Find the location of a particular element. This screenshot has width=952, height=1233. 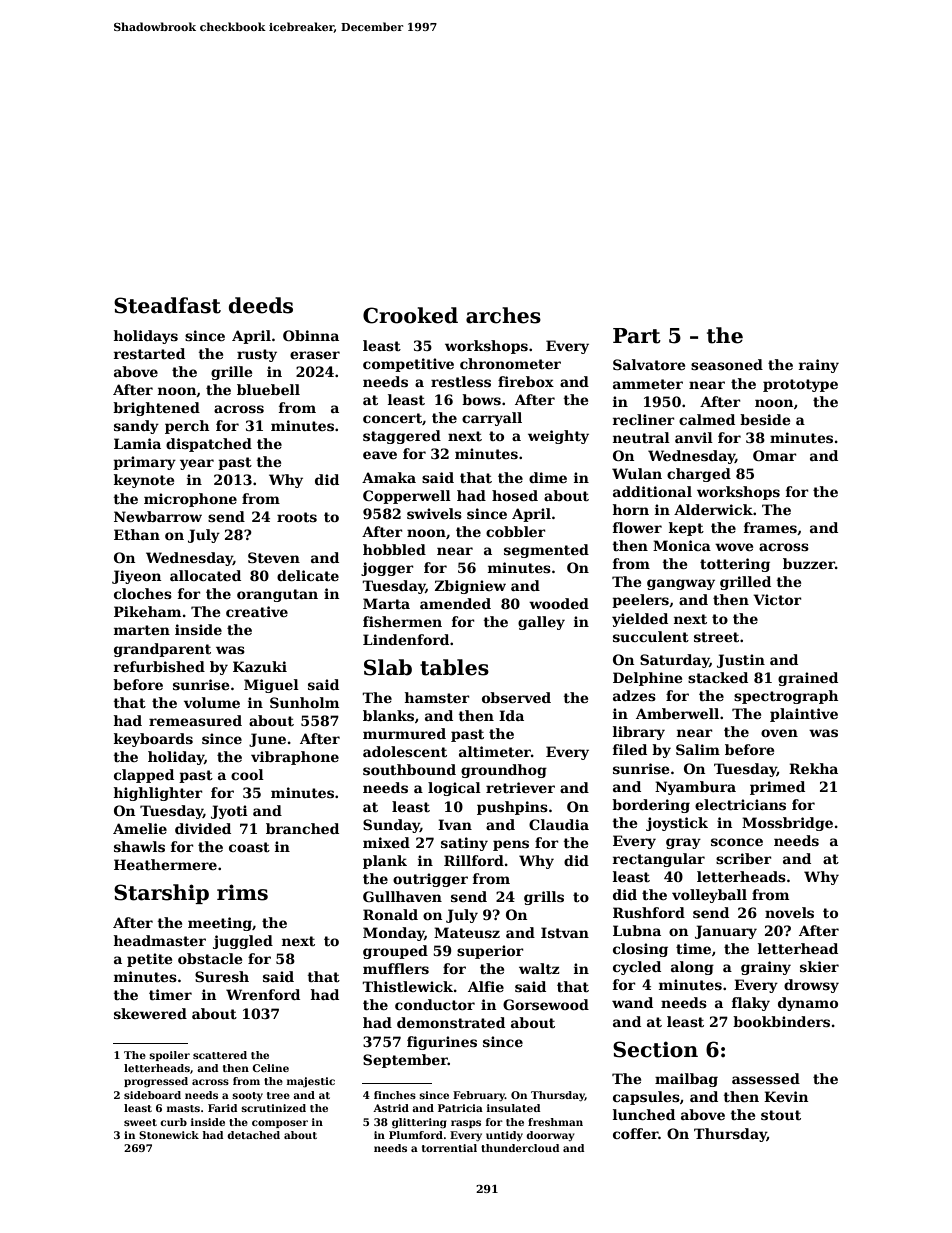

Amberwell is located at coordinates (677, 713).
